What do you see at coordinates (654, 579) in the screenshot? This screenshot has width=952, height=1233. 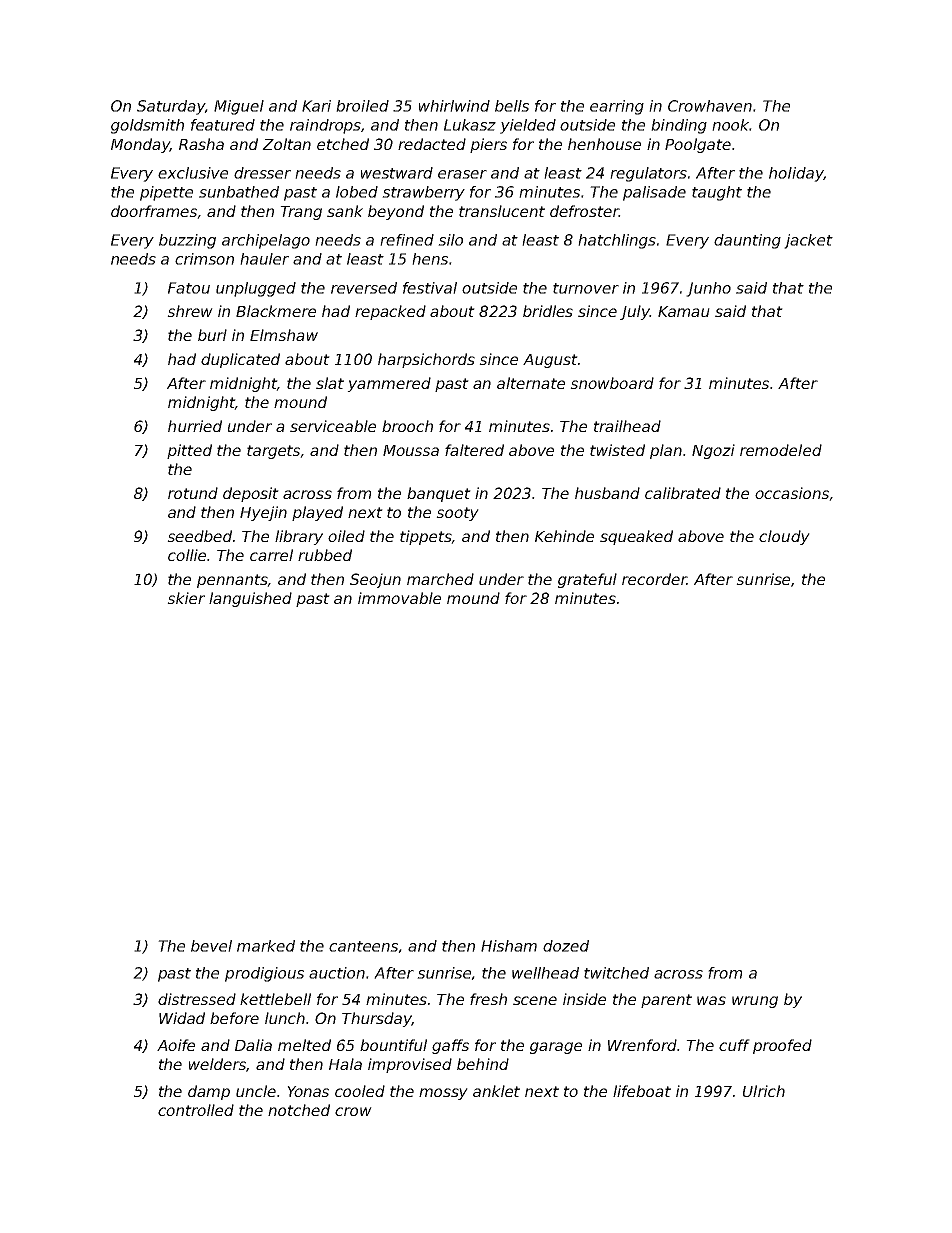 I see `recorder` at bounding box center [654, 579].
